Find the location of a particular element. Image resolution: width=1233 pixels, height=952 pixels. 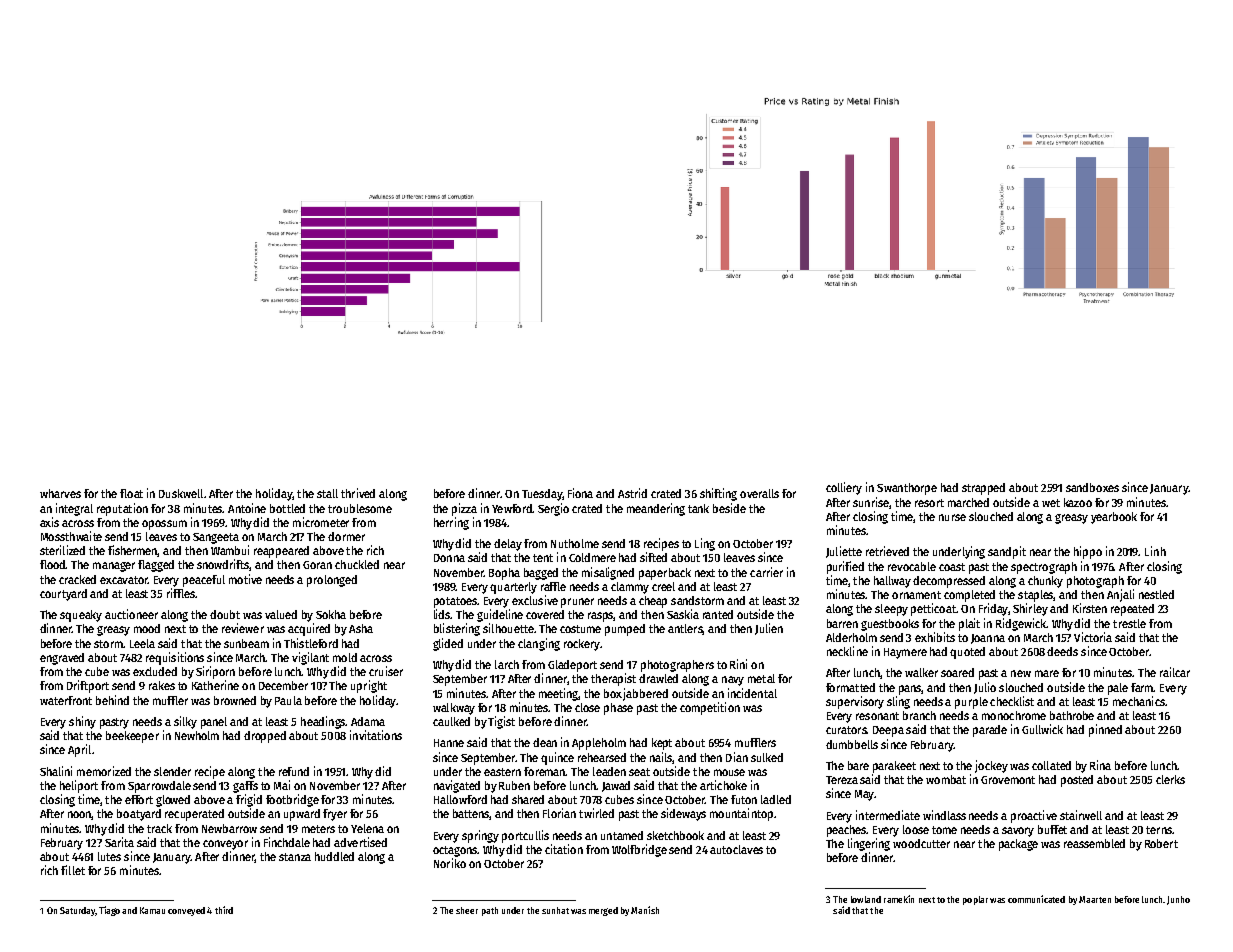

futon is located at coordinates (744, 799).
